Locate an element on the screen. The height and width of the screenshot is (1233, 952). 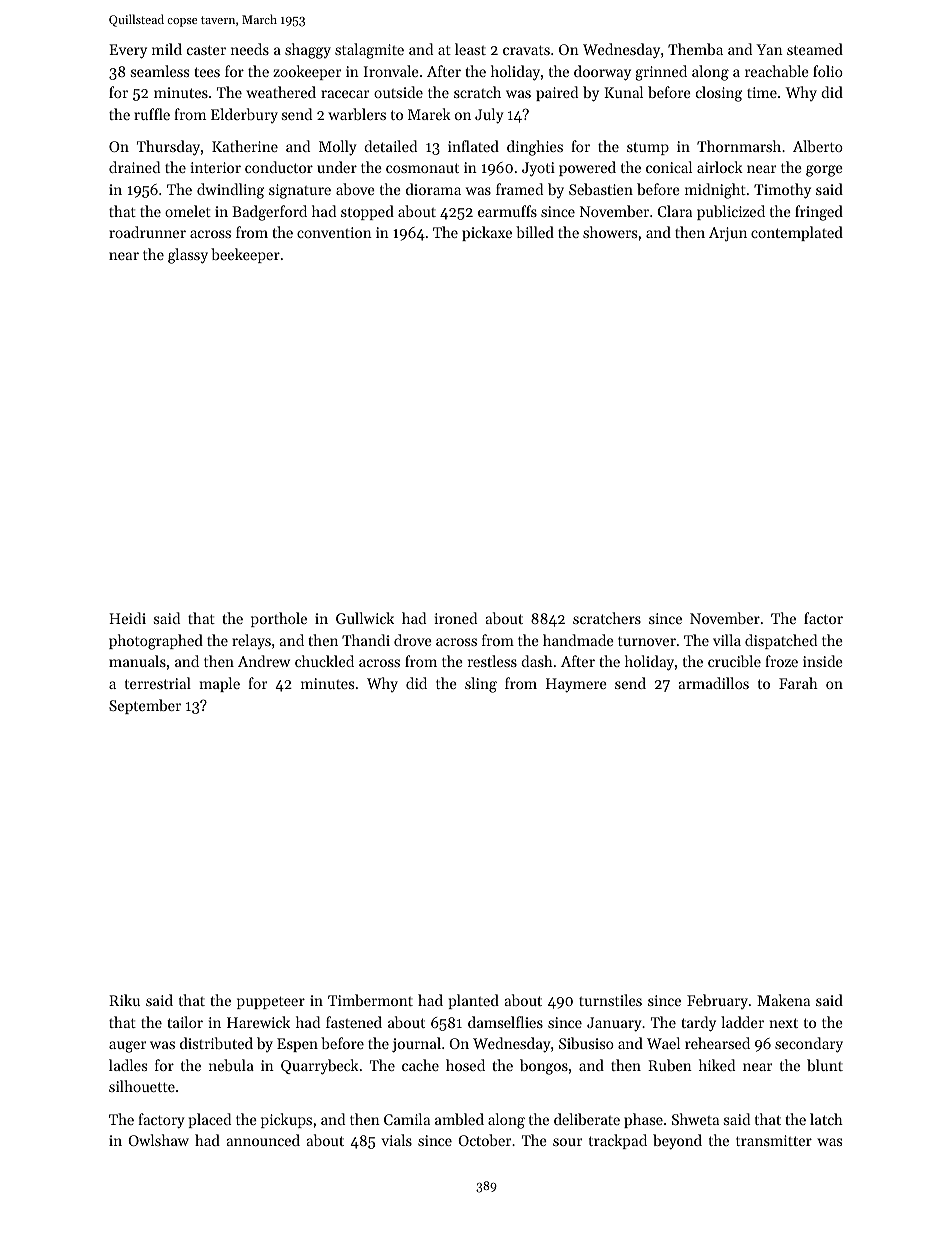
planted is located at coordinates (474, 1001).
